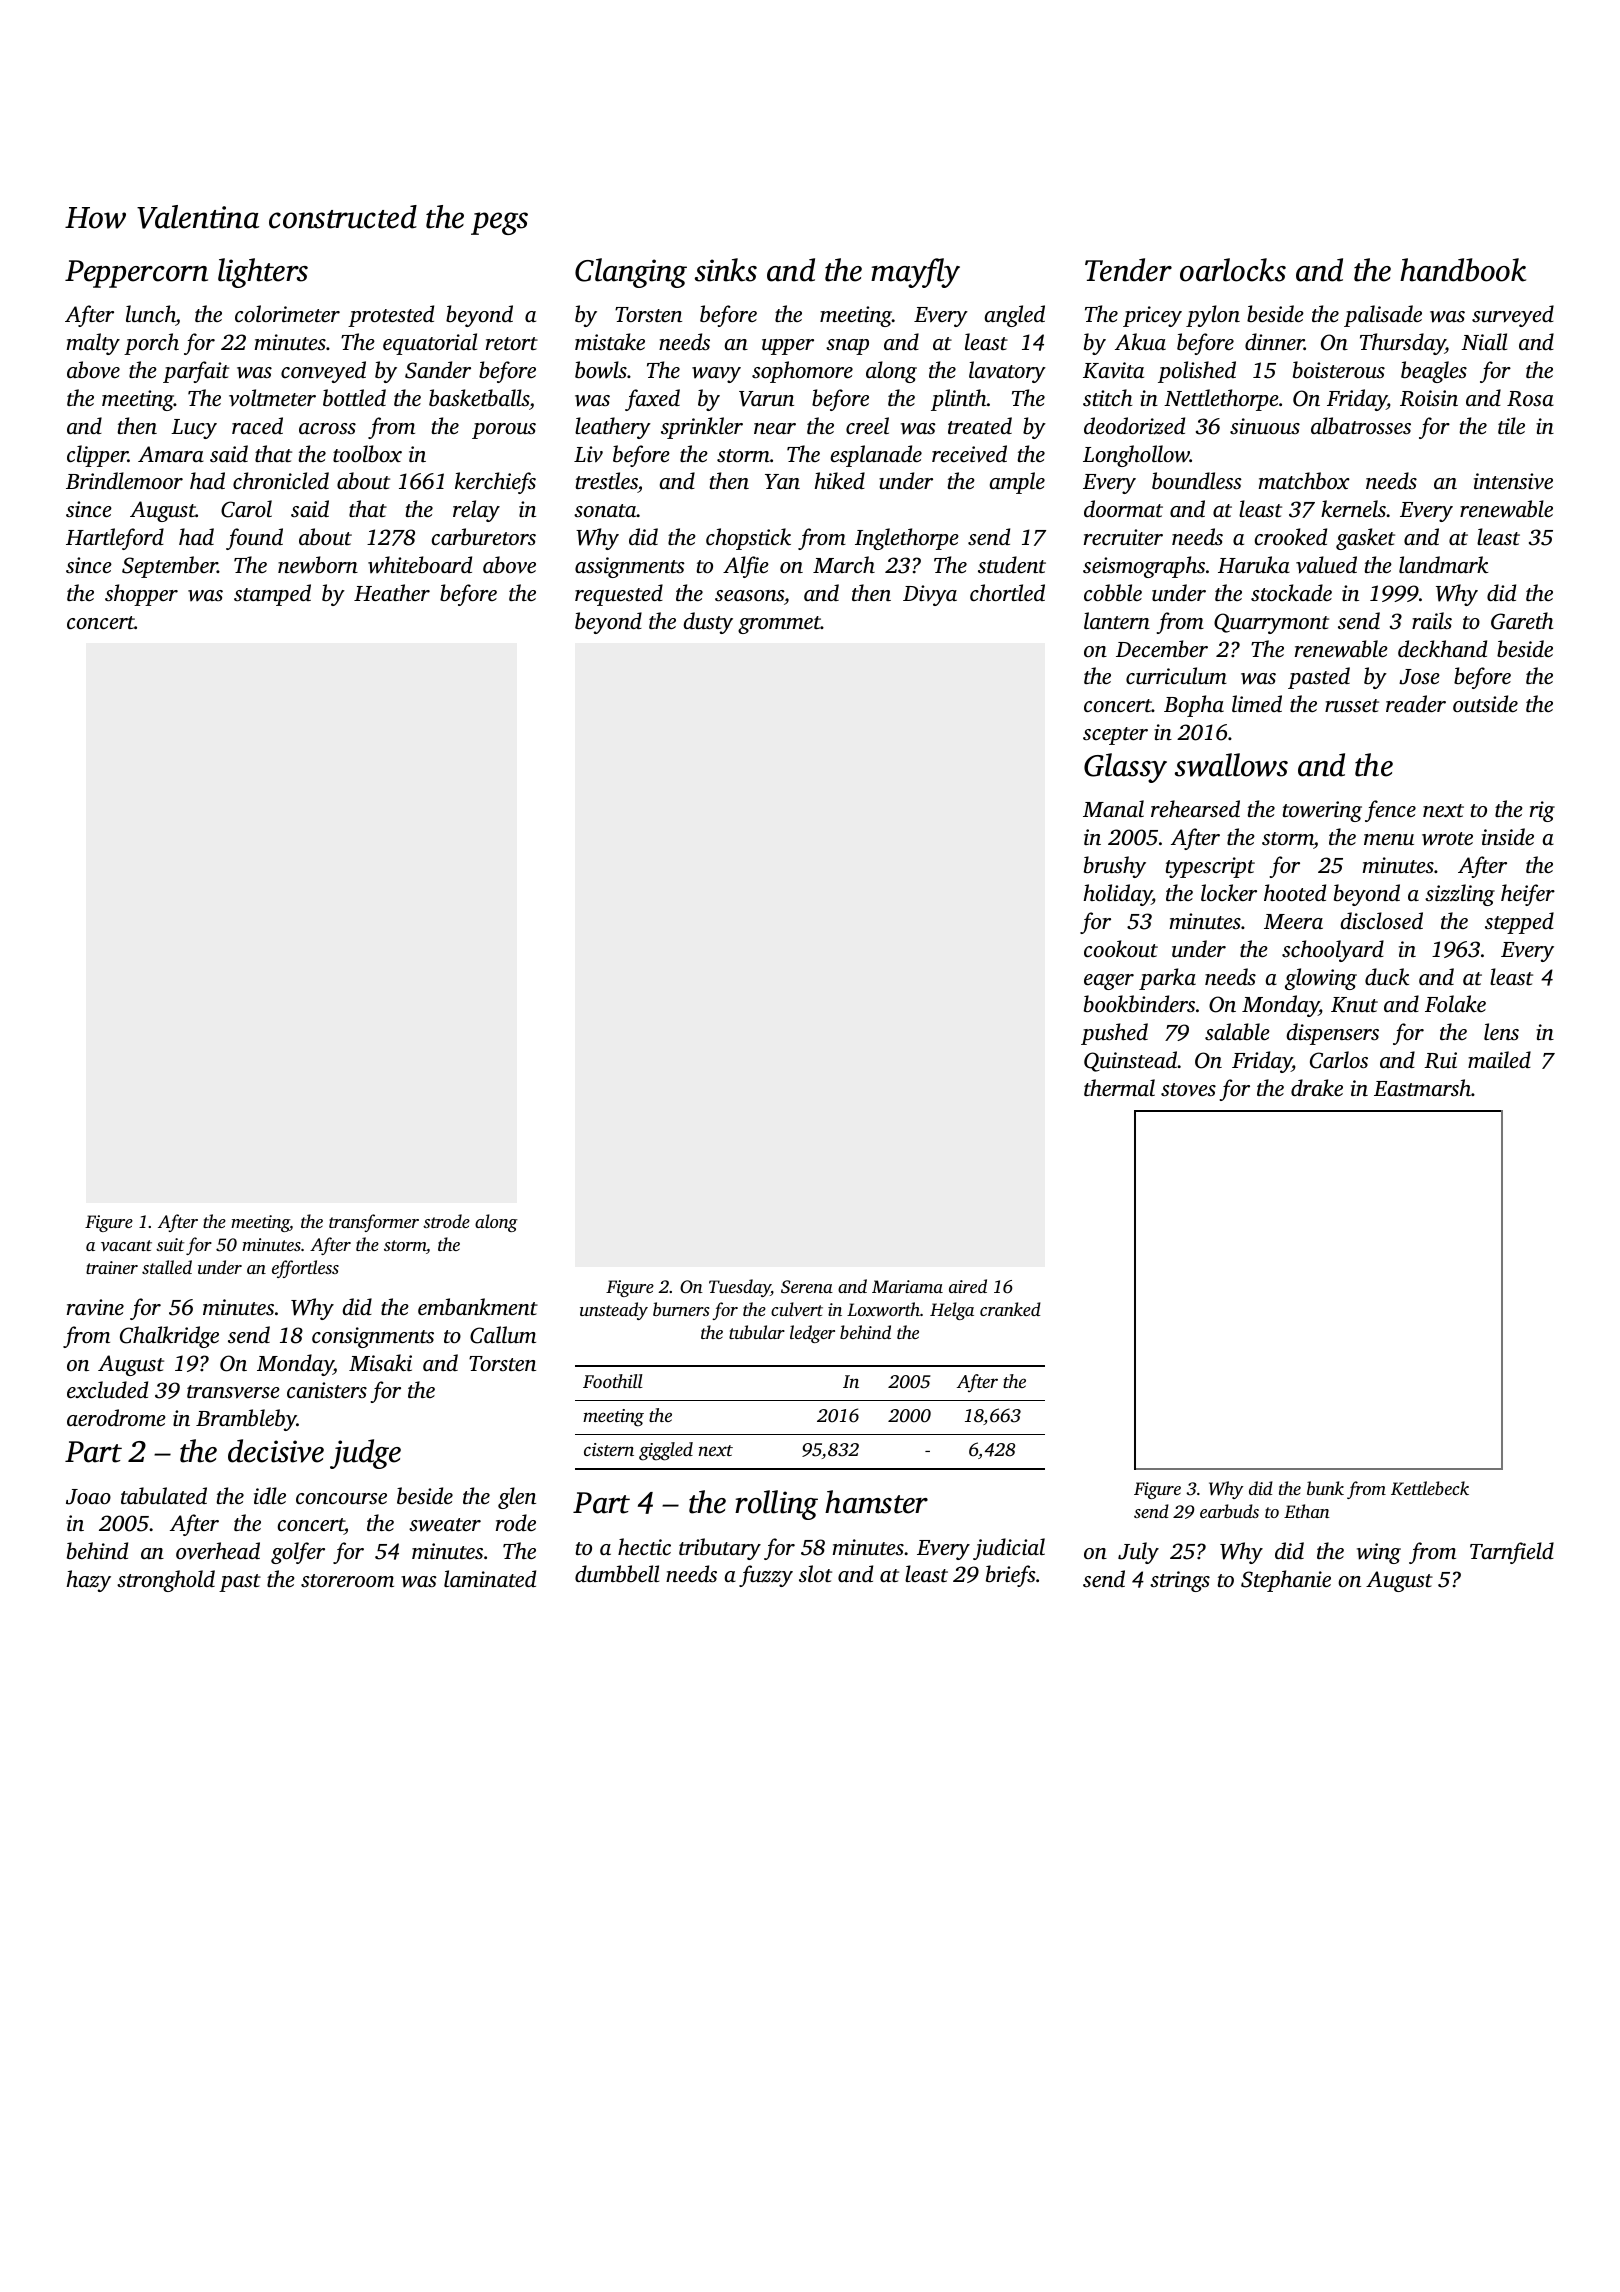 Image resolution: width=1620 pixels, height=2292 pixels. What do you see at coordinates (318, 565) in the image?
I see `newborn` at bounding box center [318, 565].
